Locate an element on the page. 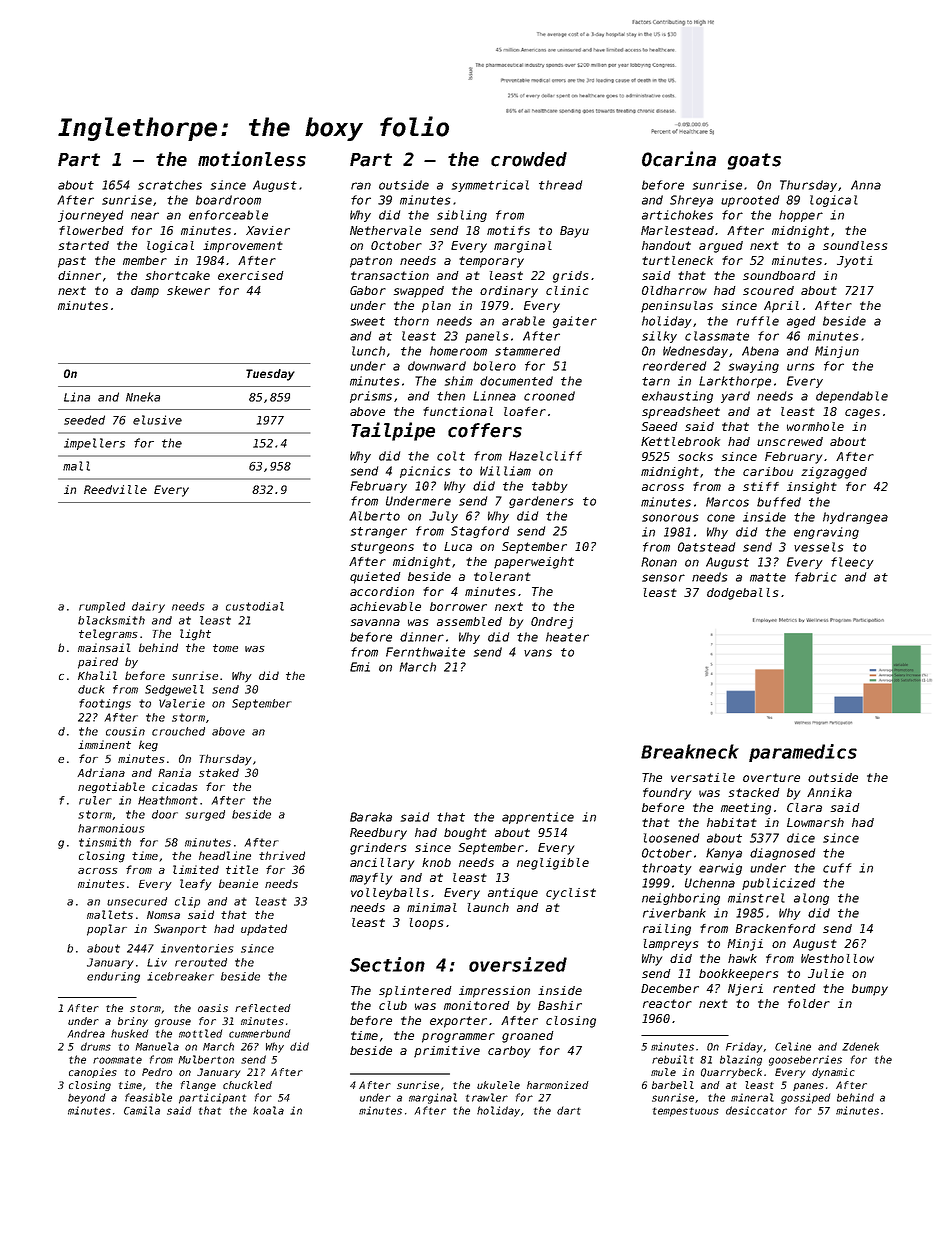 This document has height=1233, width=952. argued is located at coordinates (721, 247).
